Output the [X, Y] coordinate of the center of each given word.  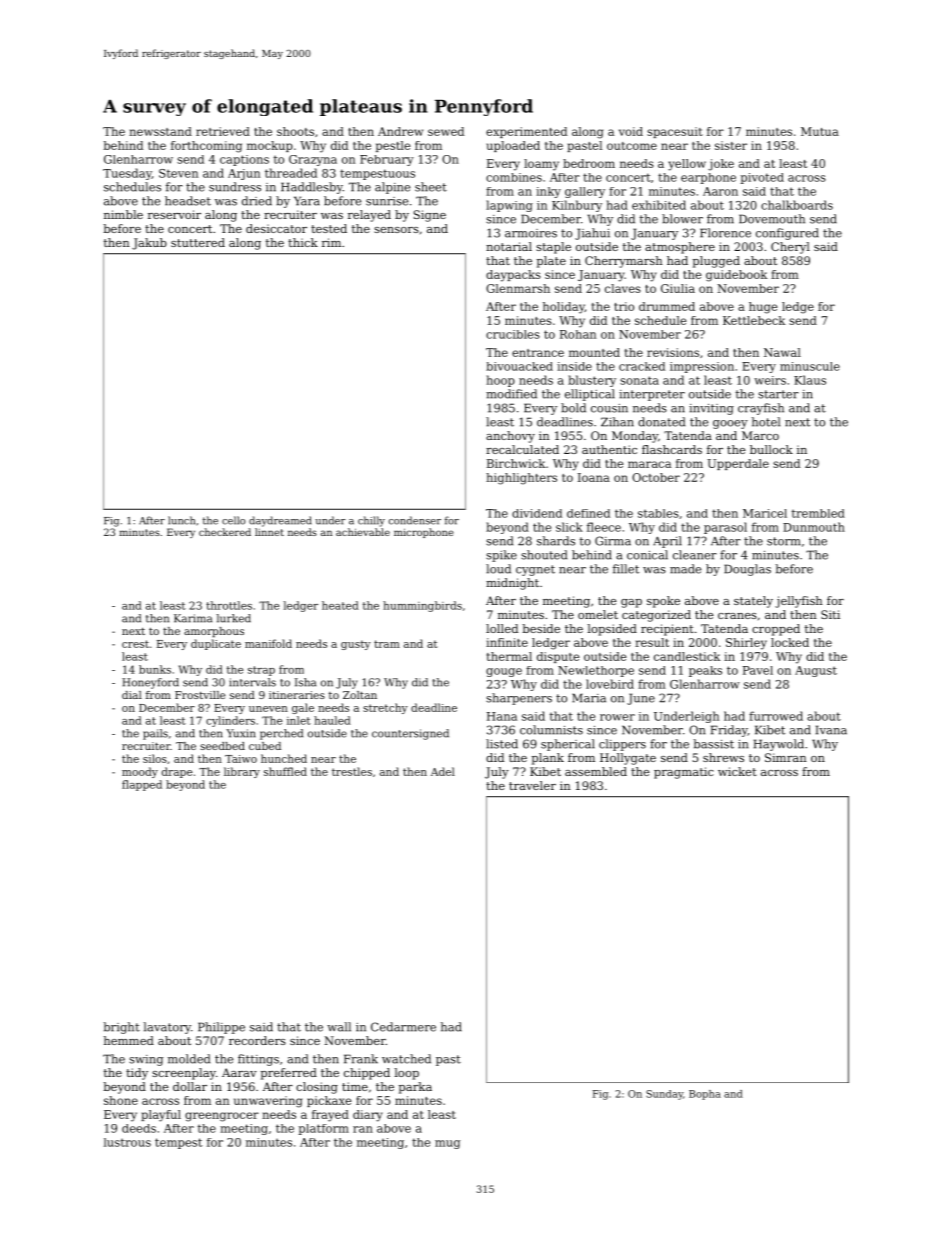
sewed [446, 131]
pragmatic [684, 773]
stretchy [385, 708]
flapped [142, 785]
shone [121, 1100]
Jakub [149, 244]
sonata [639, 380]
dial [132, 695]
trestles [352, 771]
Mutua [820, 131]
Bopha [705, 1095]
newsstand [160, 131]
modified [511, 394]
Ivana [831, 730]
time [355, 1086]
